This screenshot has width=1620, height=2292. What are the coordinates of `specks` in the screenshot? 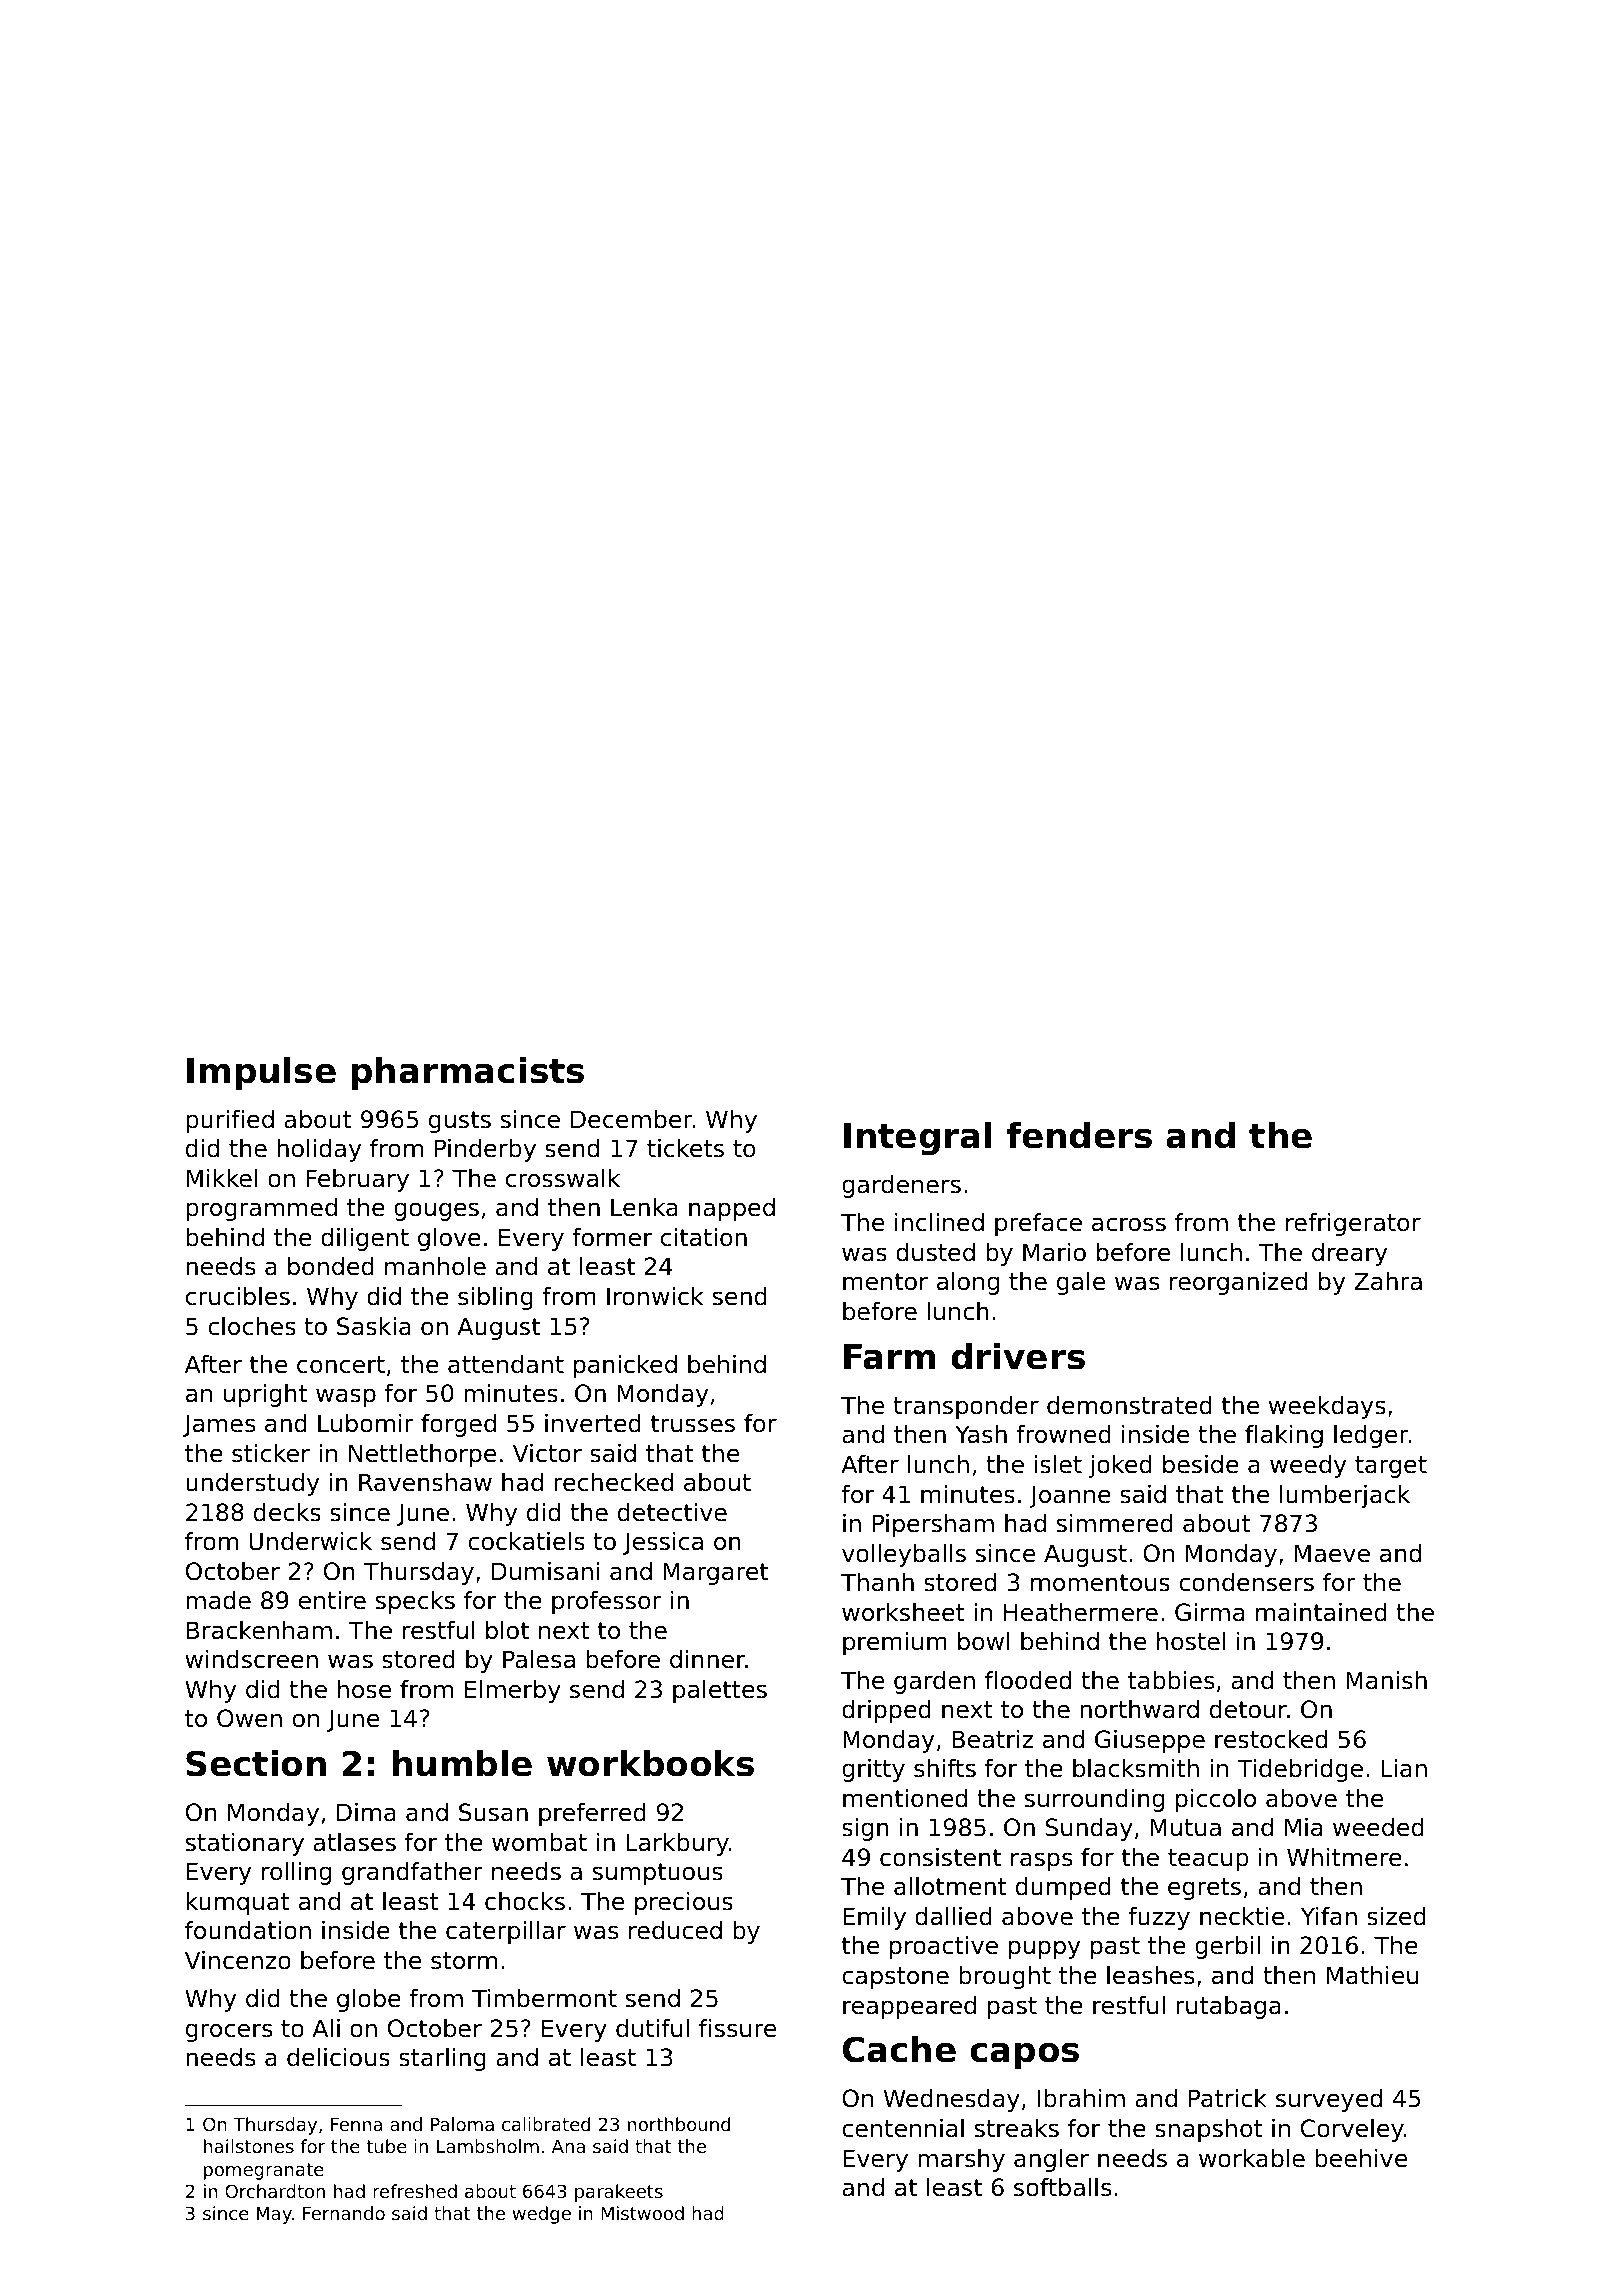 It's located at (415, 1602).
